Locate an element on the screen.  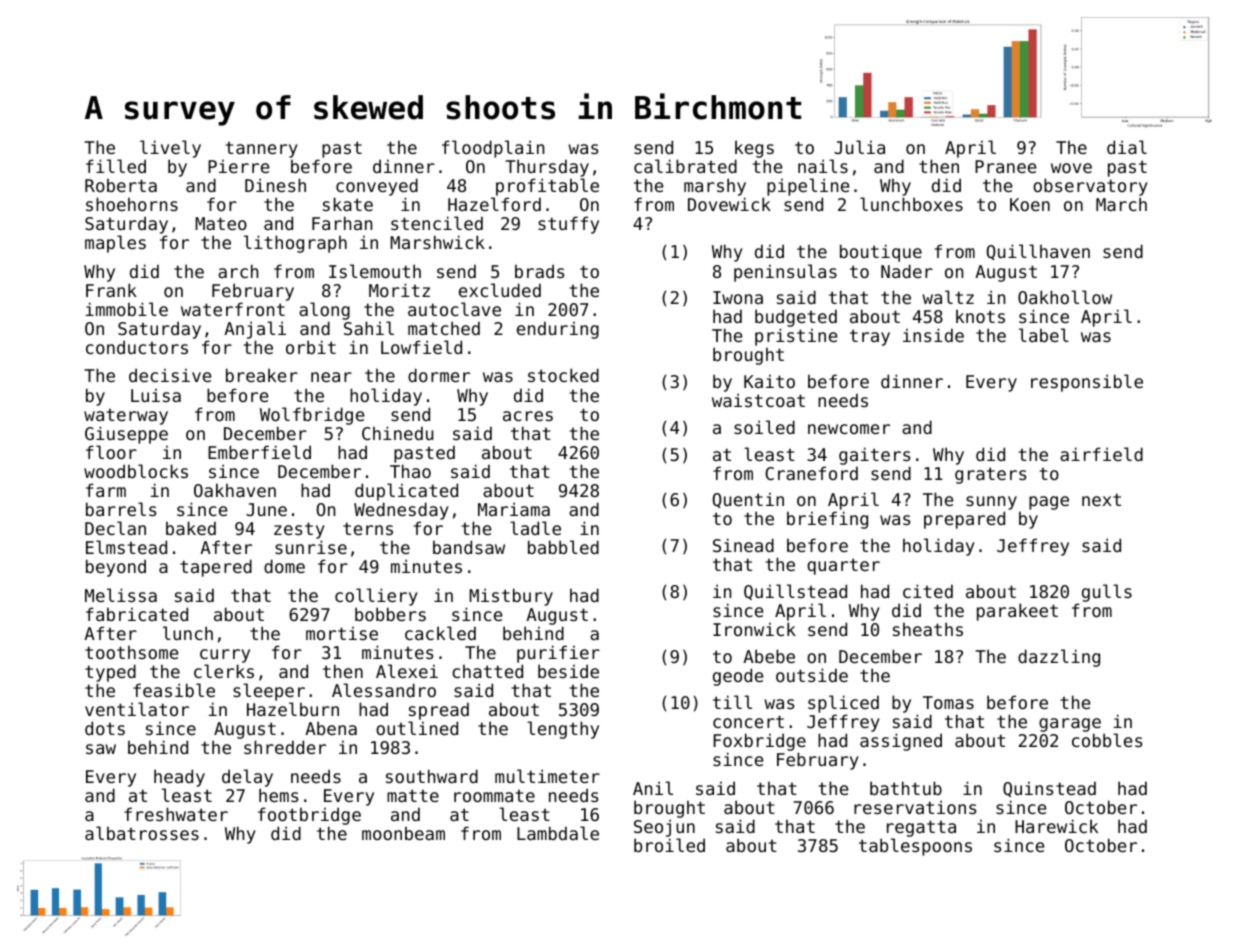
roommate is located at coordinates (494, 796).
